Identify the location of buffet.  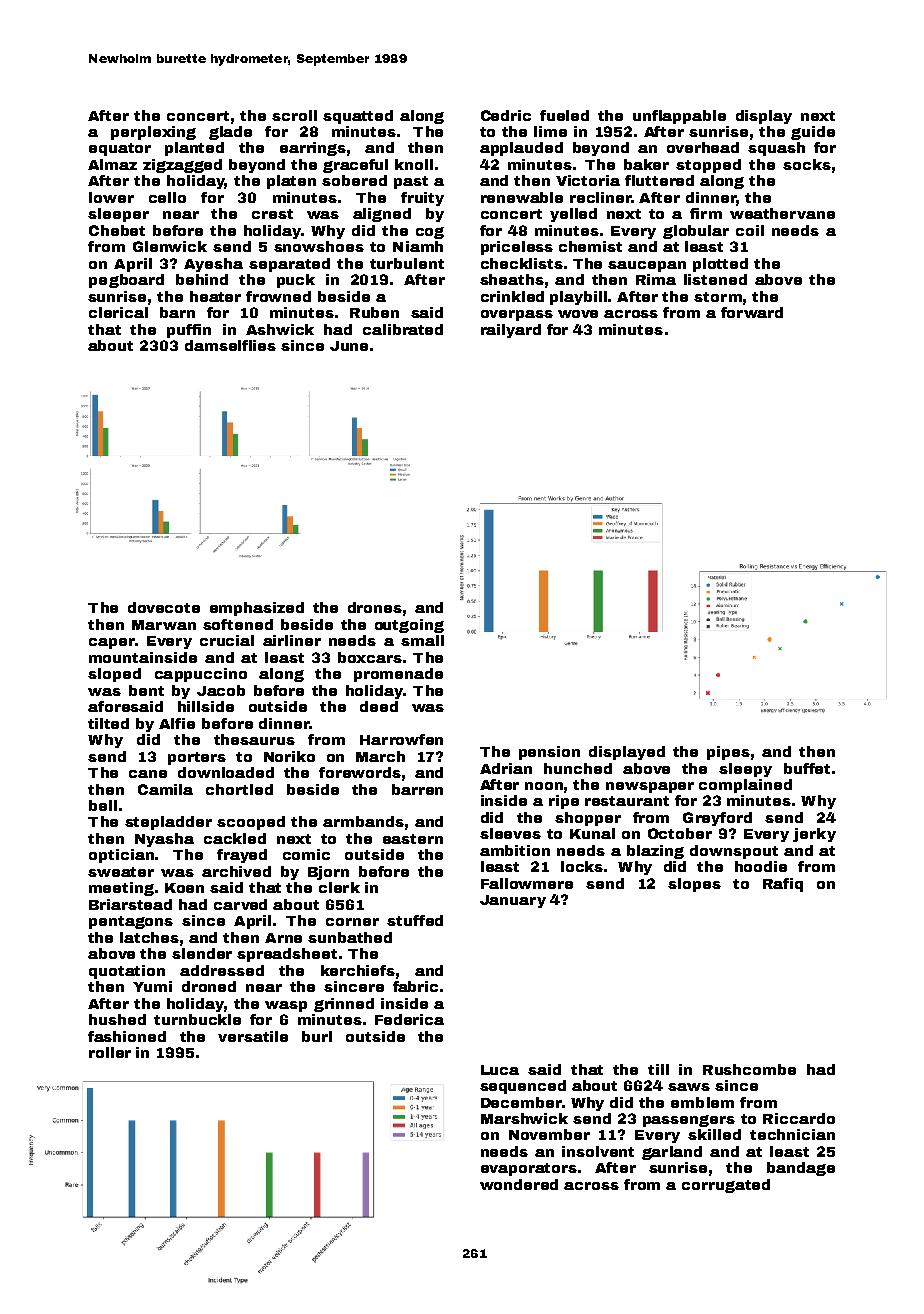
(807, 768).
